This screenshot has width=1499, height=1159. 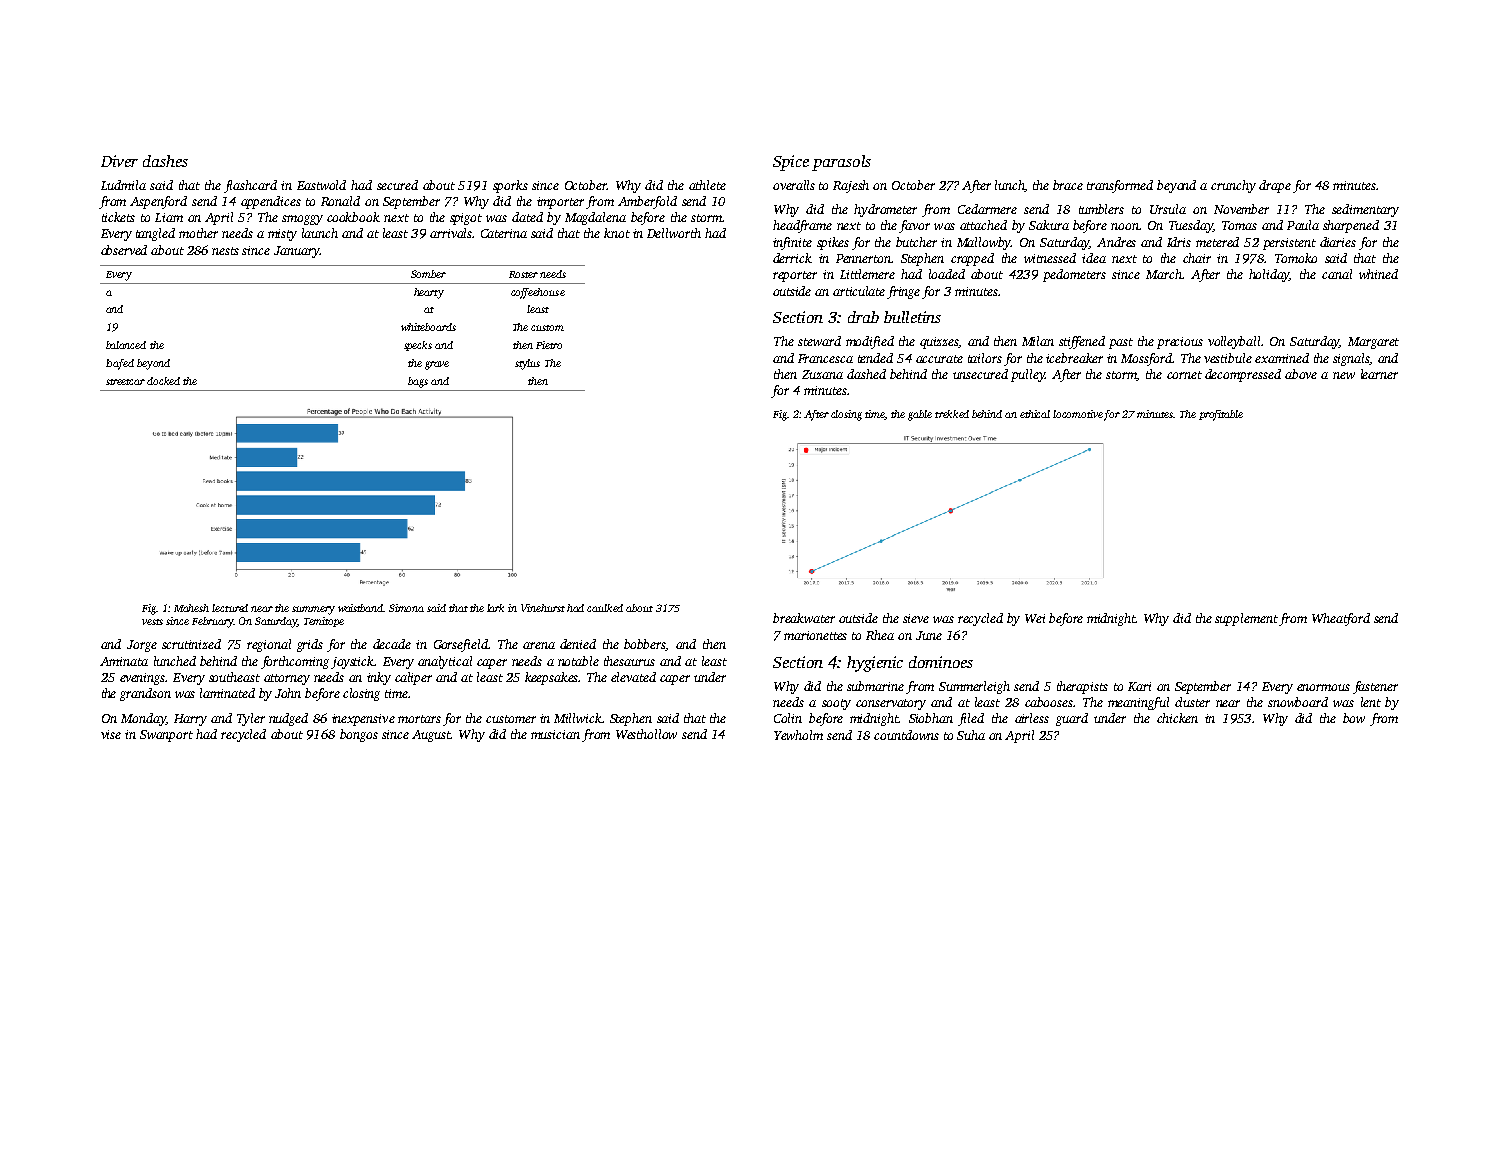 I want to click on streetcar, so click(x=125, y=382).
